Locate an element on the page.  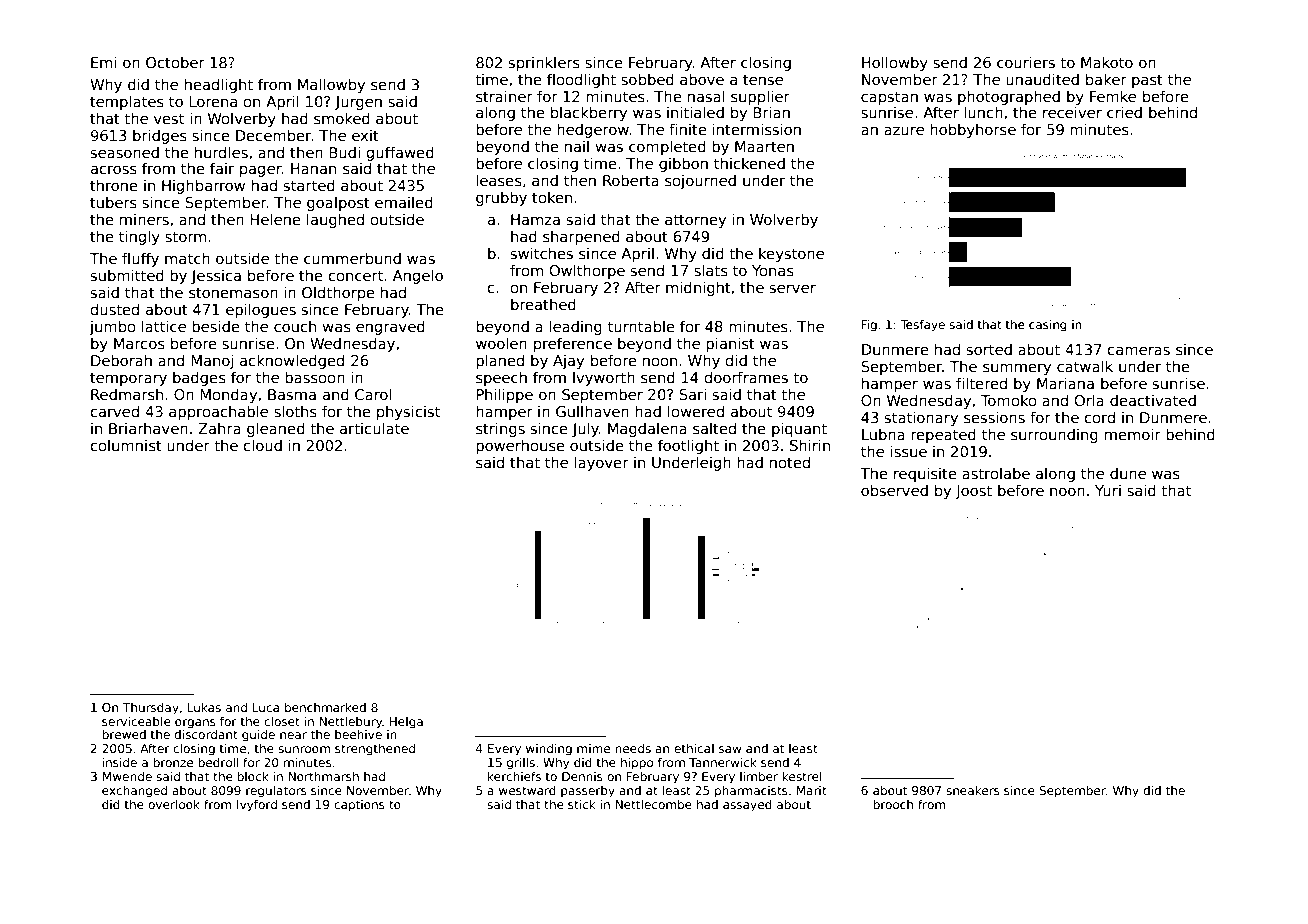
Mariana is located at coordinates (1065, 383).
